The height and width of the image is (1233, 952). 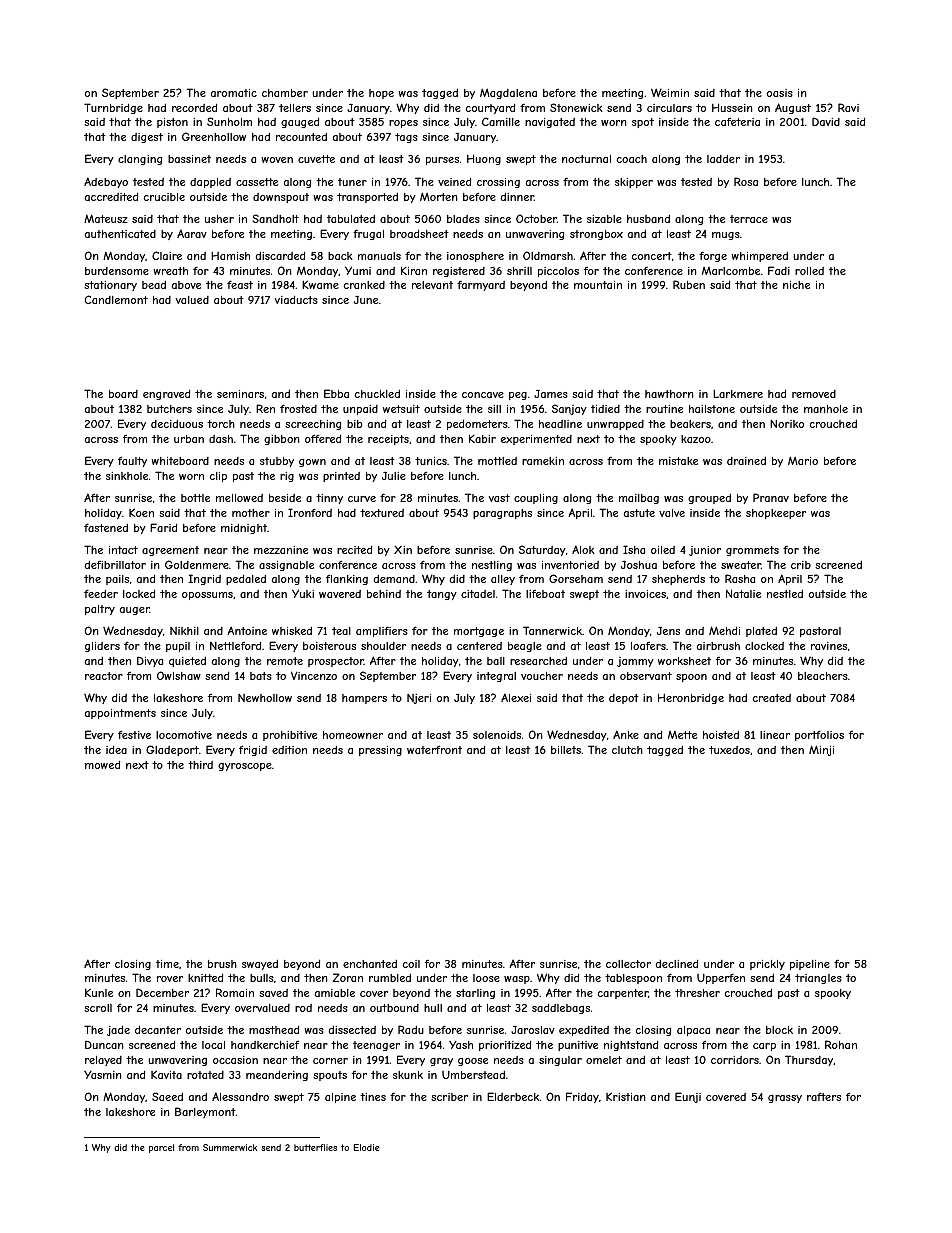 I want to click on tellers, so click(x=295, y=108).
